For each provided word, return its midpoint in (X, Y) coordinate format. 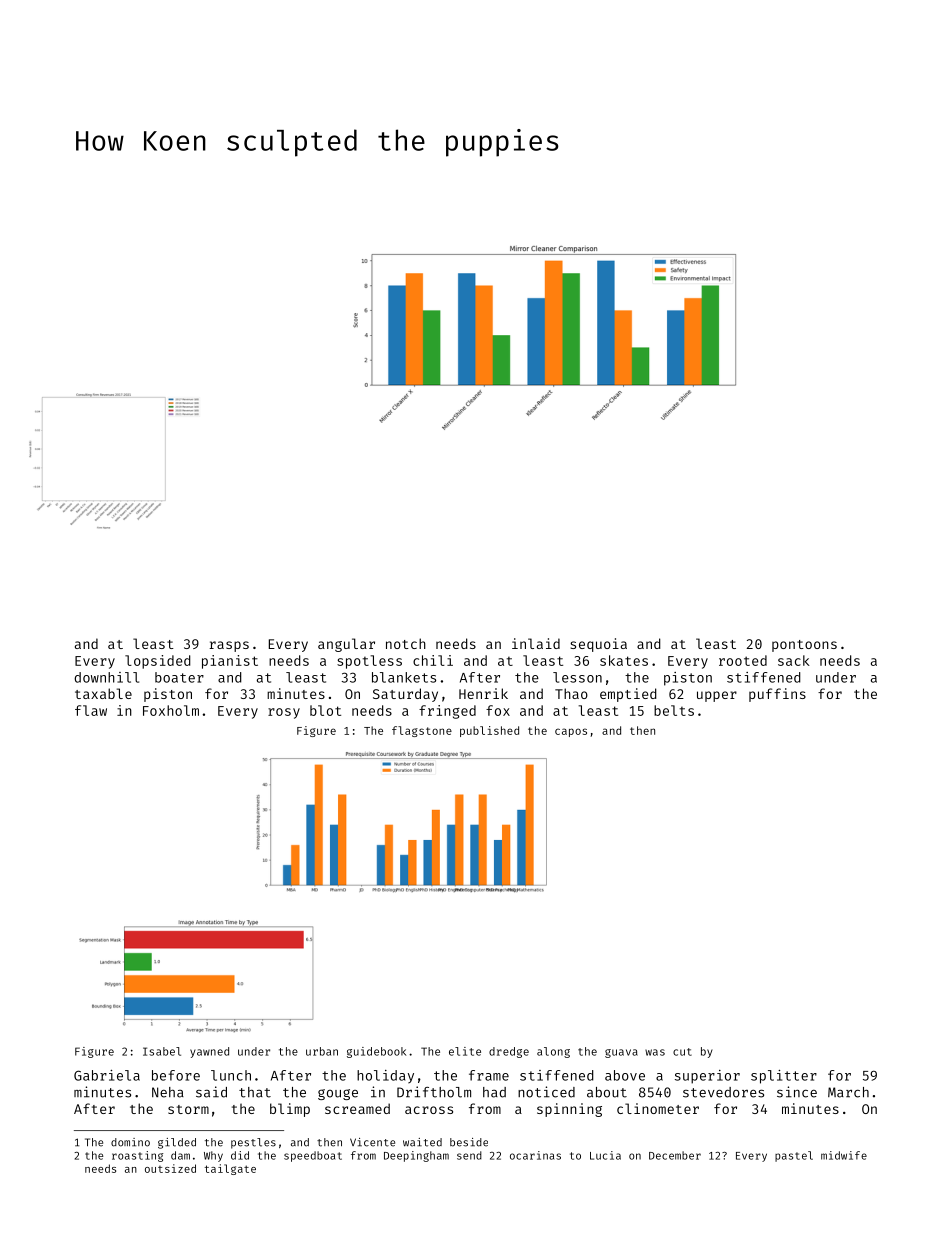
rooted (743, 660)
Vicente (372, 1142)
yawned (209, 1052)
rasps (229, 646)
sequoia (598, 645)
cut (682, 1052)
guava (621, 1053)
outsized (170, 1168)
